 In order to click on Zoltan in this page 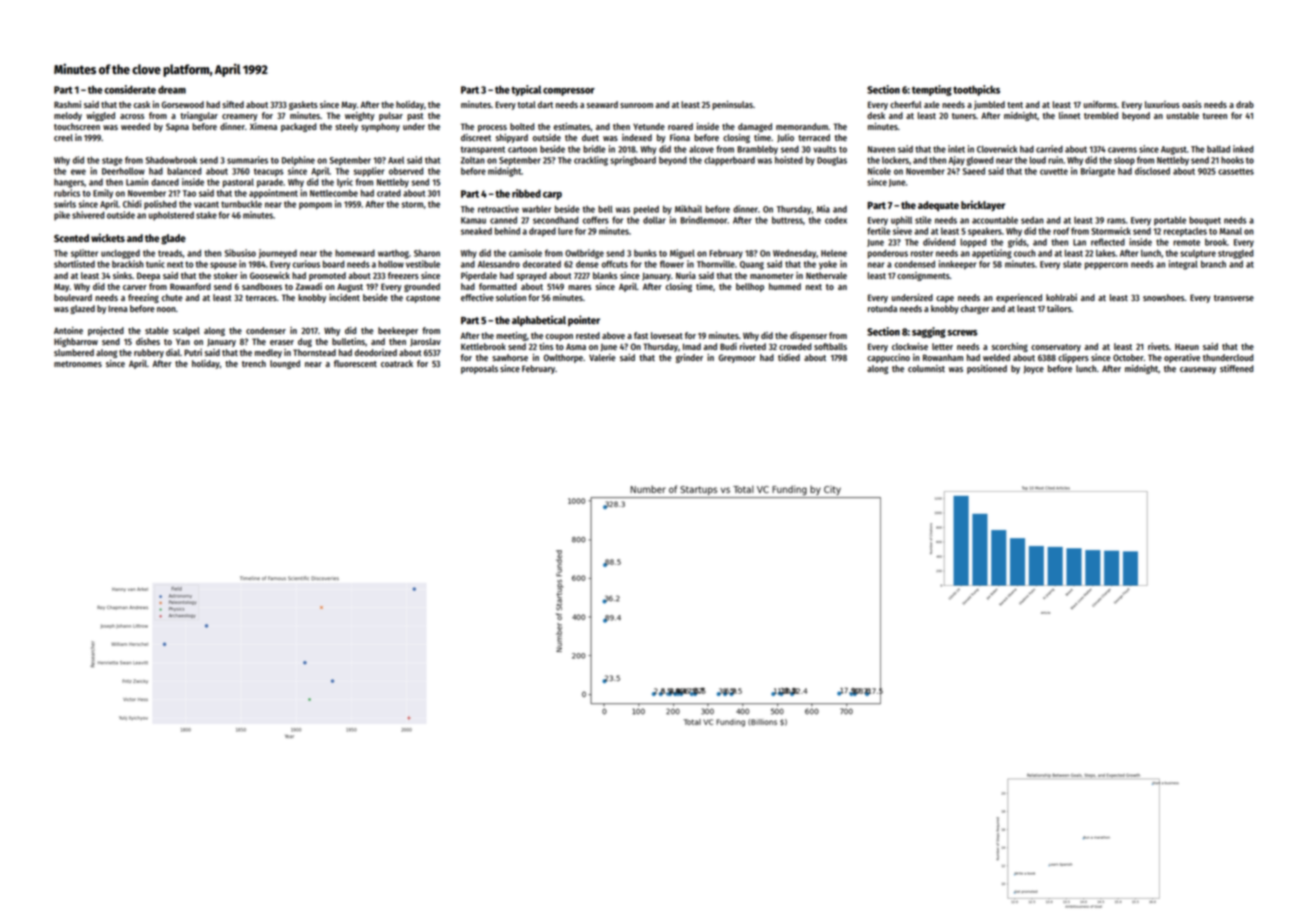, I will do `click(473, 160)`.
